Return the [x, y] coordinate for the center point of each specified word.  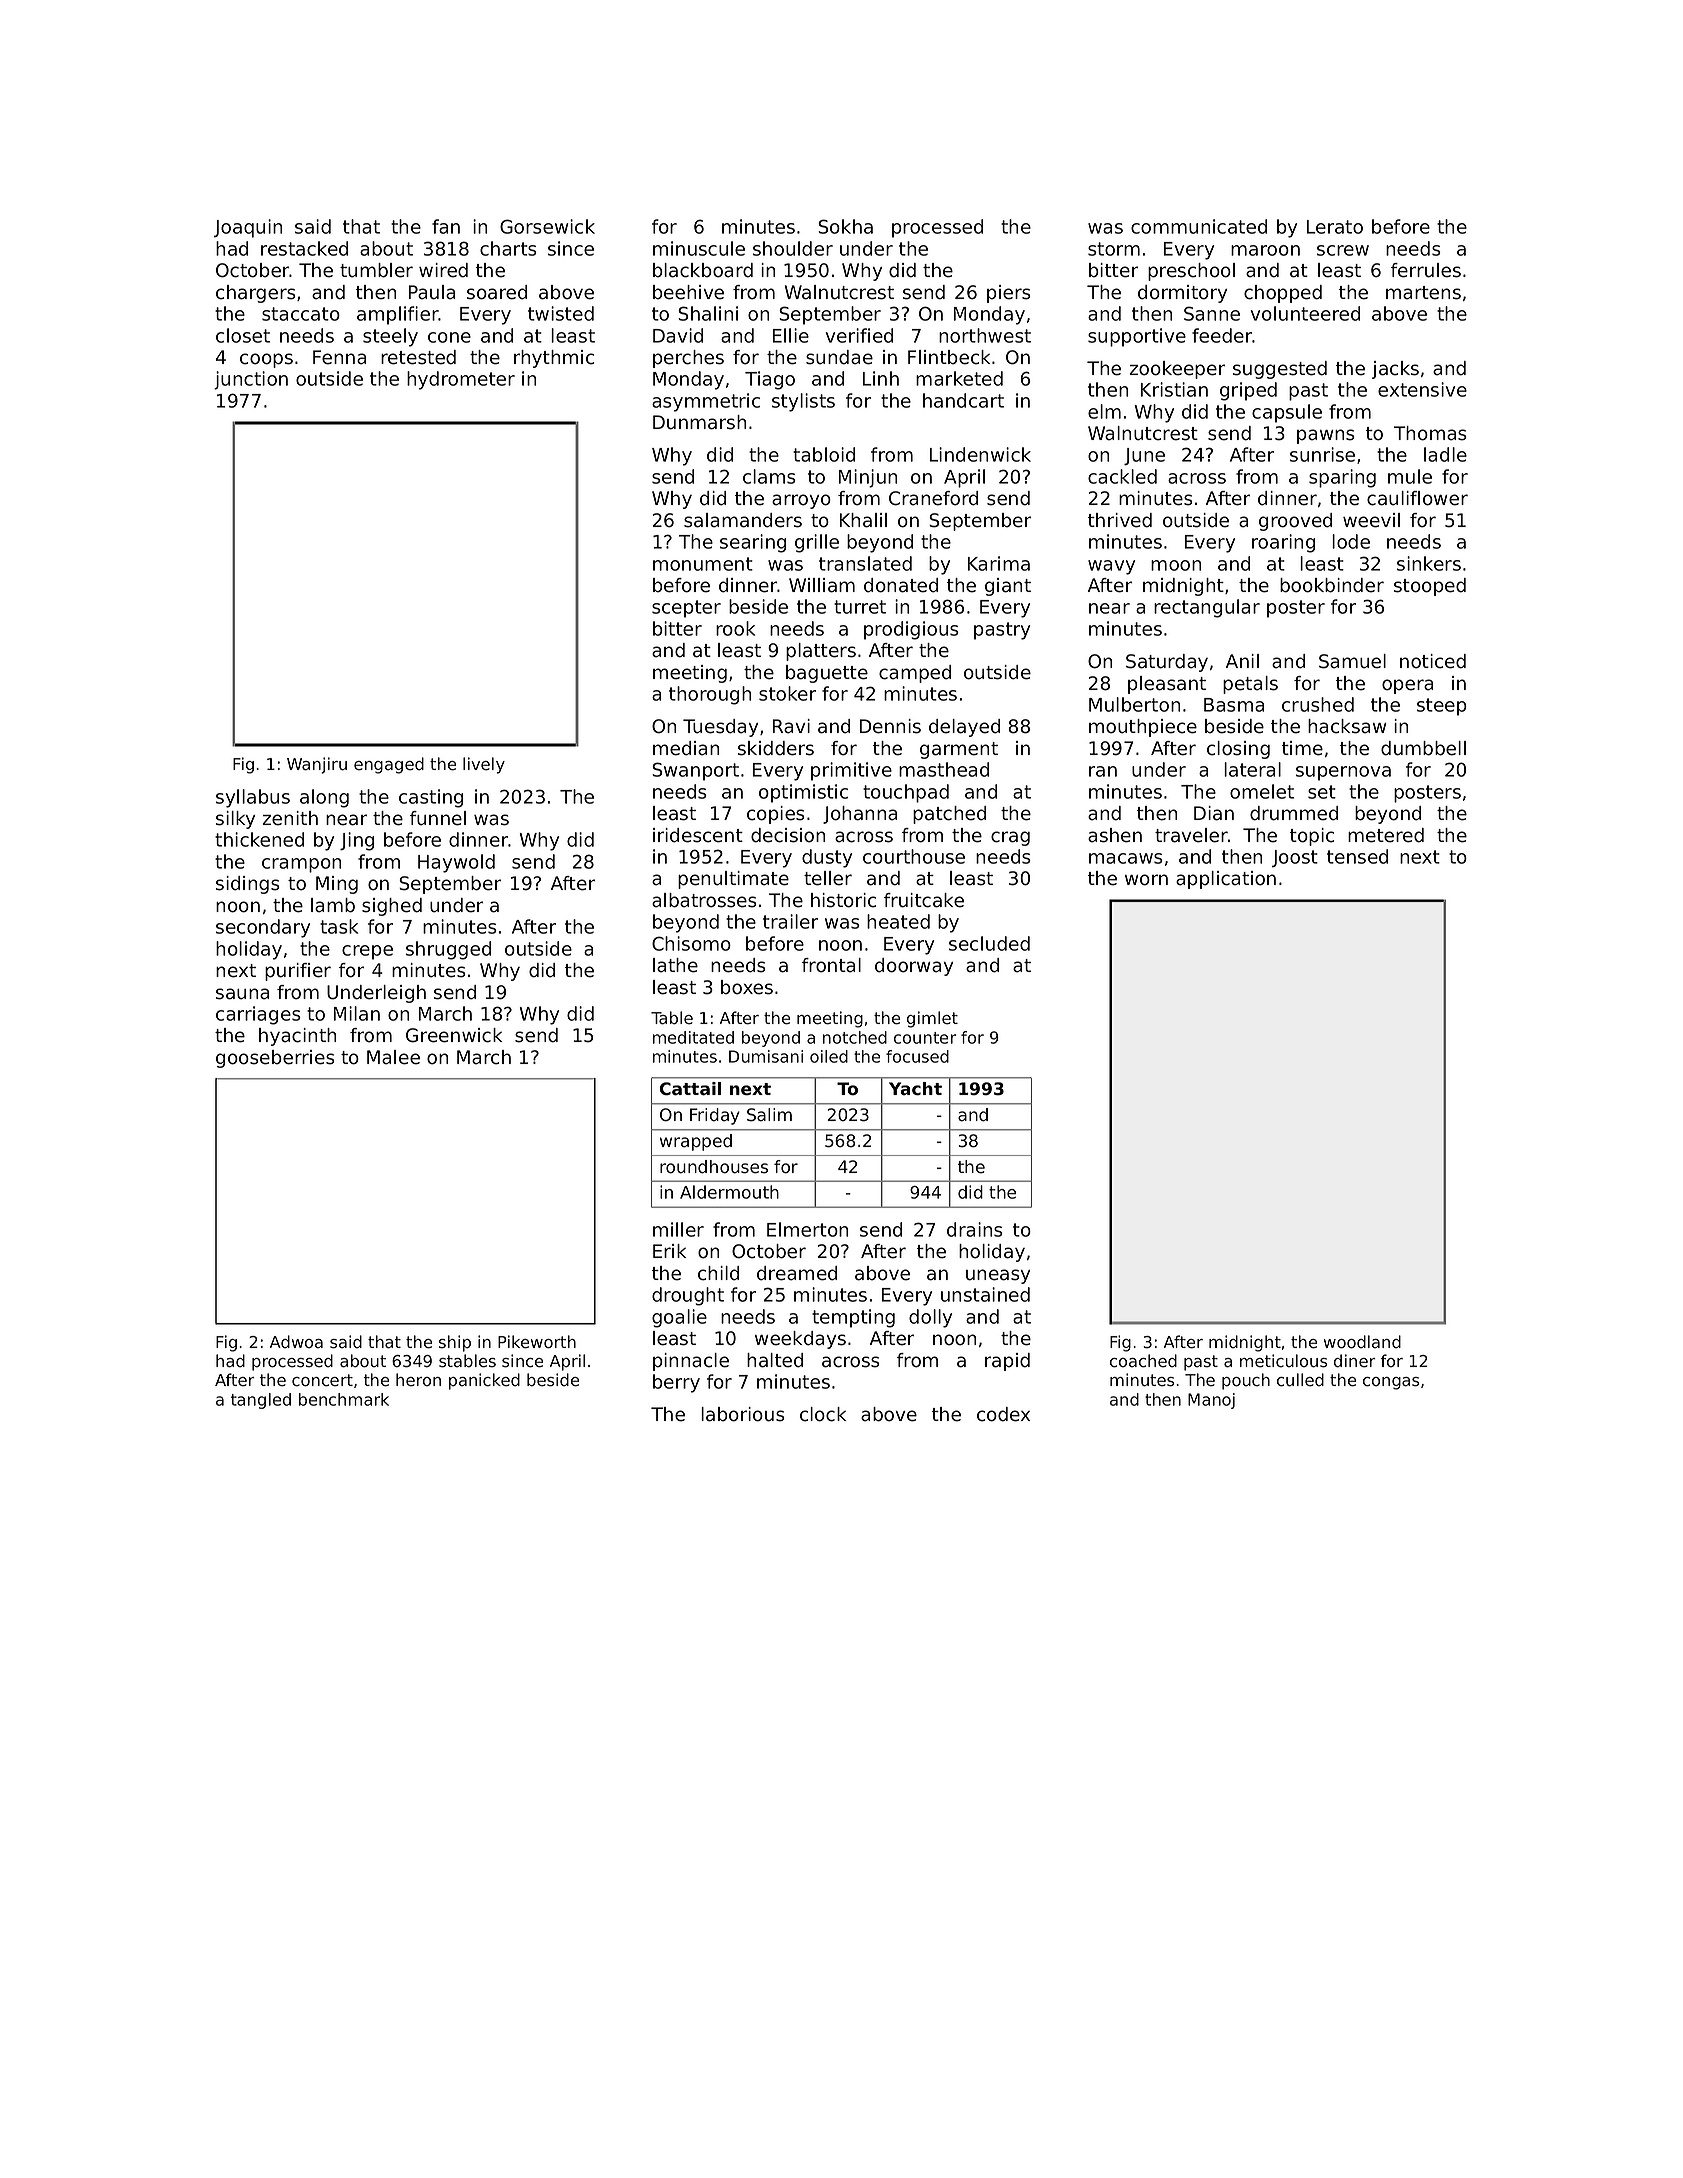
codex [1003, 1414]
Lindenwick [980, 454]
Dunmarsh [699, 422]
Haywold [456, 863]
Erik [669, 1251]
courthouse [914, 856]
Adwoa [296, 1341]
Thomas [1430, 433]
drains [975, 1229]
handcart [963, 400]
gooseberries [275, 1059]
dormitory [1182, 294]
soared [497, 292]
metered [1386, 835]
